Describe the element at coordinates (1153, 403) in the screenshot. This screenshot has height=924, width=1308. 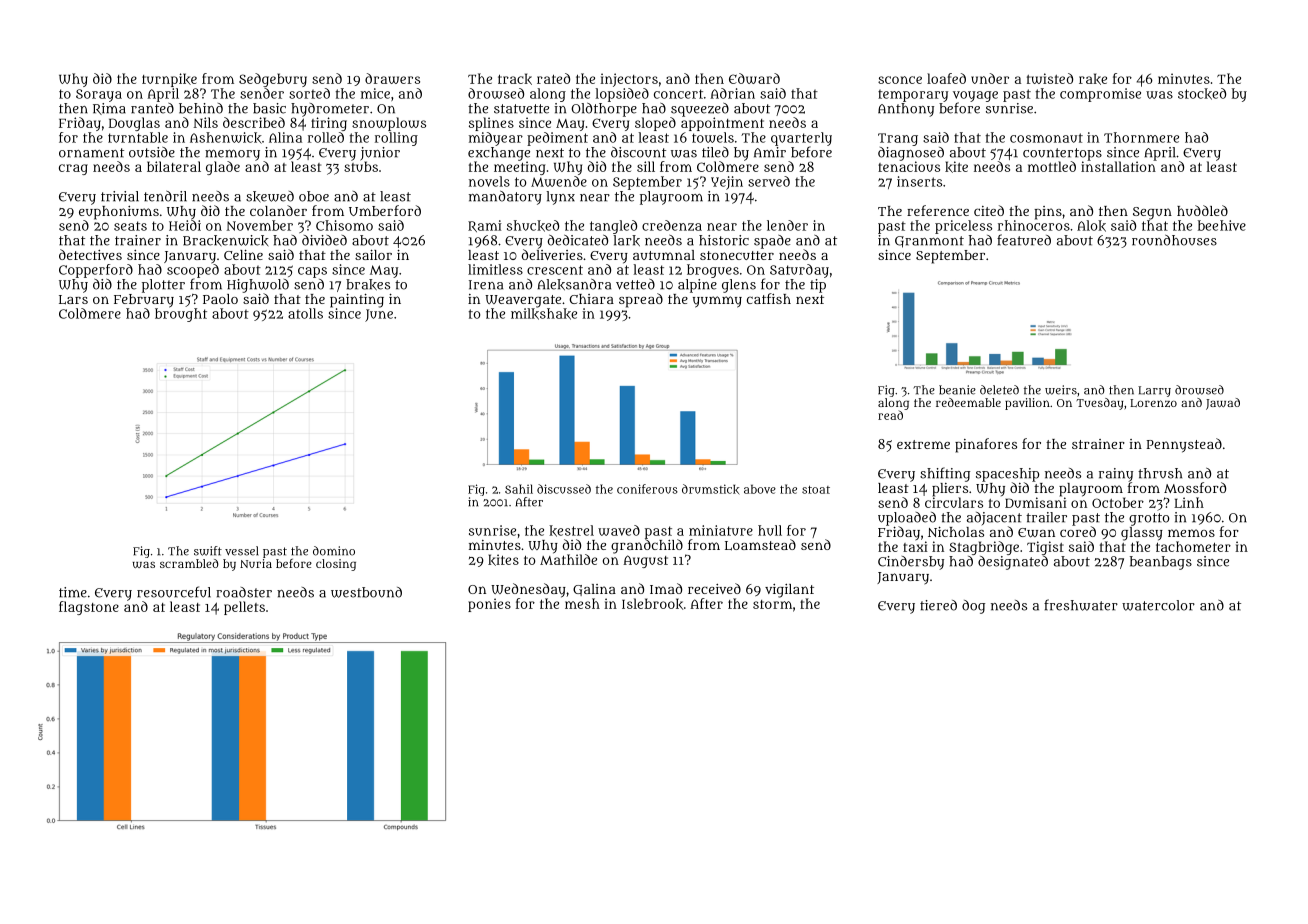
I see `Lorenzo` at that location.
